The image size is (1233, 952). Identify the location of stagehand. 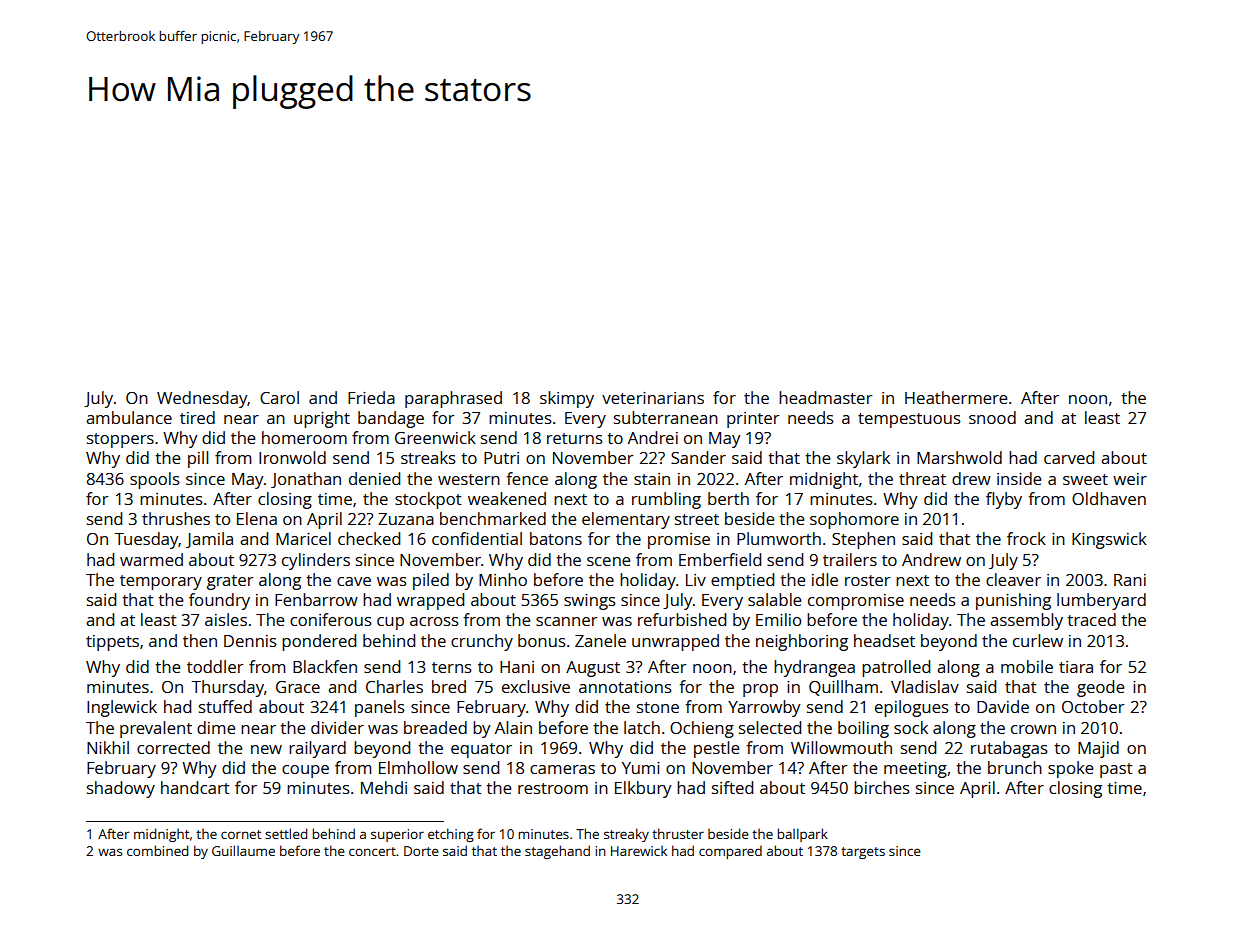
(557, 852).
